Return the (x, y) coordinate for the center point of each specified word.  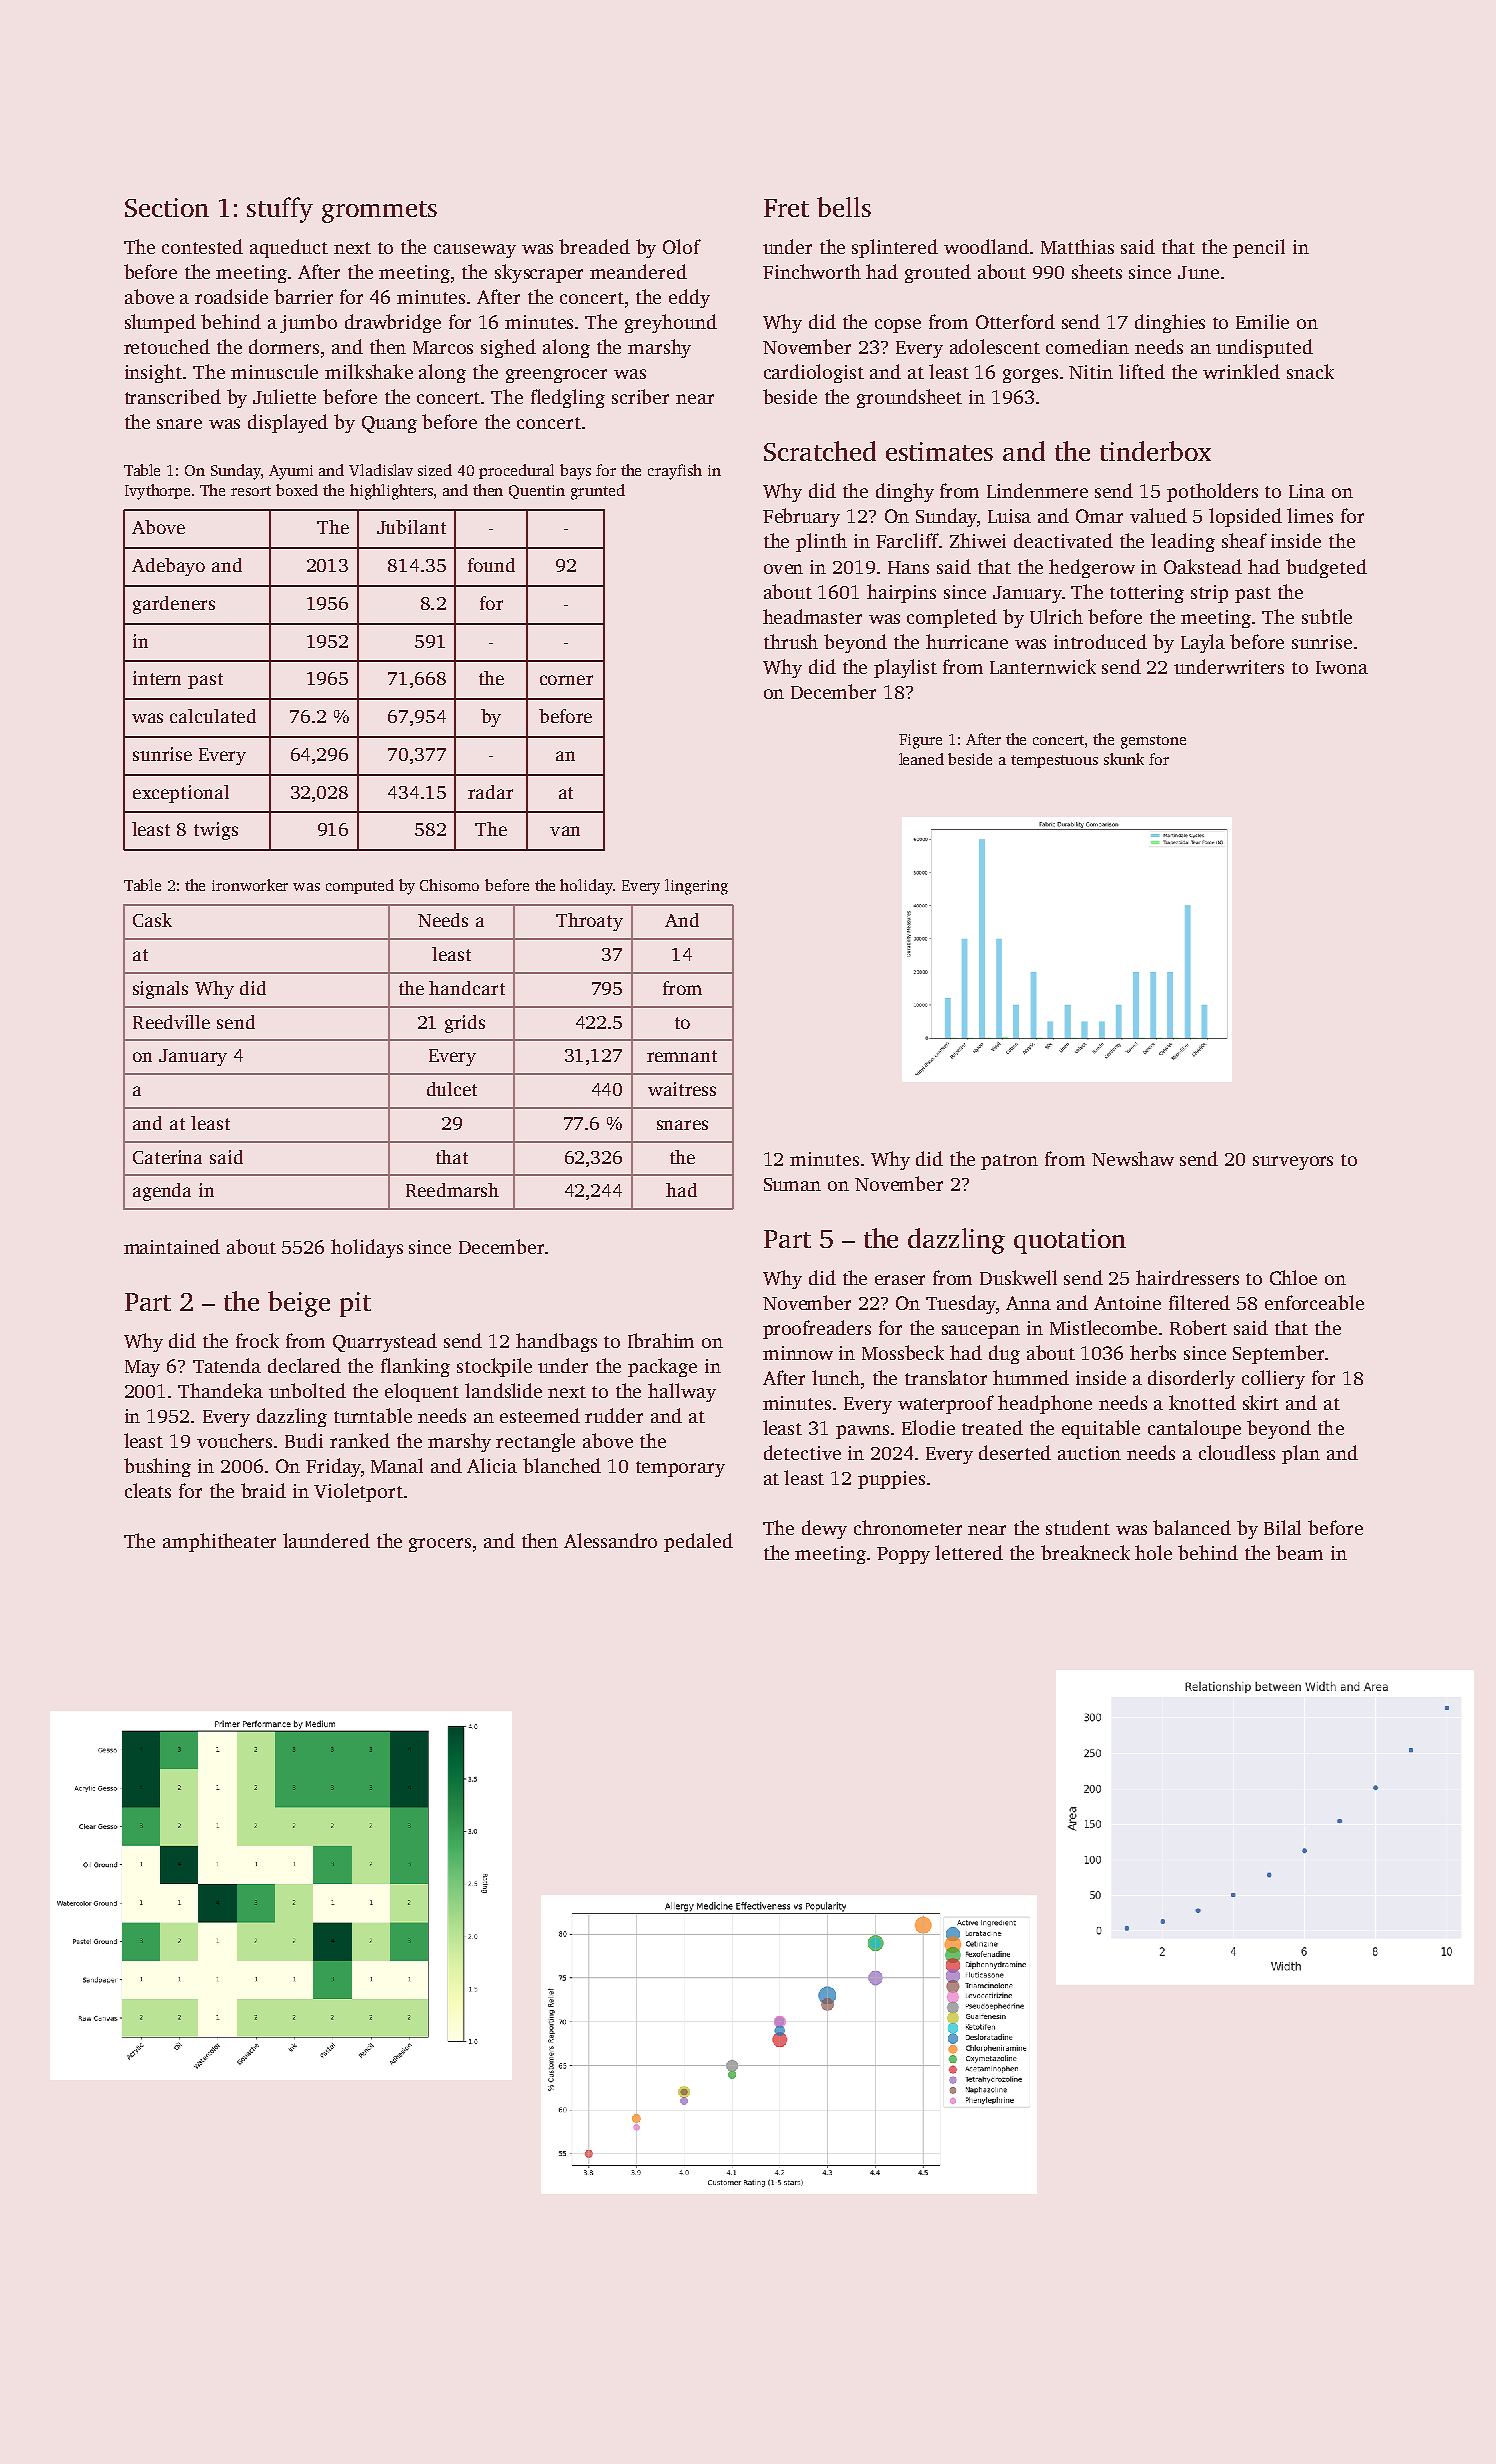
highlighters (391, 492)
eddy (689, 298)
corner (566, 680)
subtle (1327, 616)
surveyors (1293, 1163)
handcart (467, 988)
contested (202, 246)
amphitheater (219, 1542)
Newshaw (1133, 1158)
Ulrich (1056, 616)
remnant (682, 1056)
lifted (1142, 371)
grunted (598, 492)
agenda (162, 1192)
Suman (792, 1184)
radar (490, 792)
